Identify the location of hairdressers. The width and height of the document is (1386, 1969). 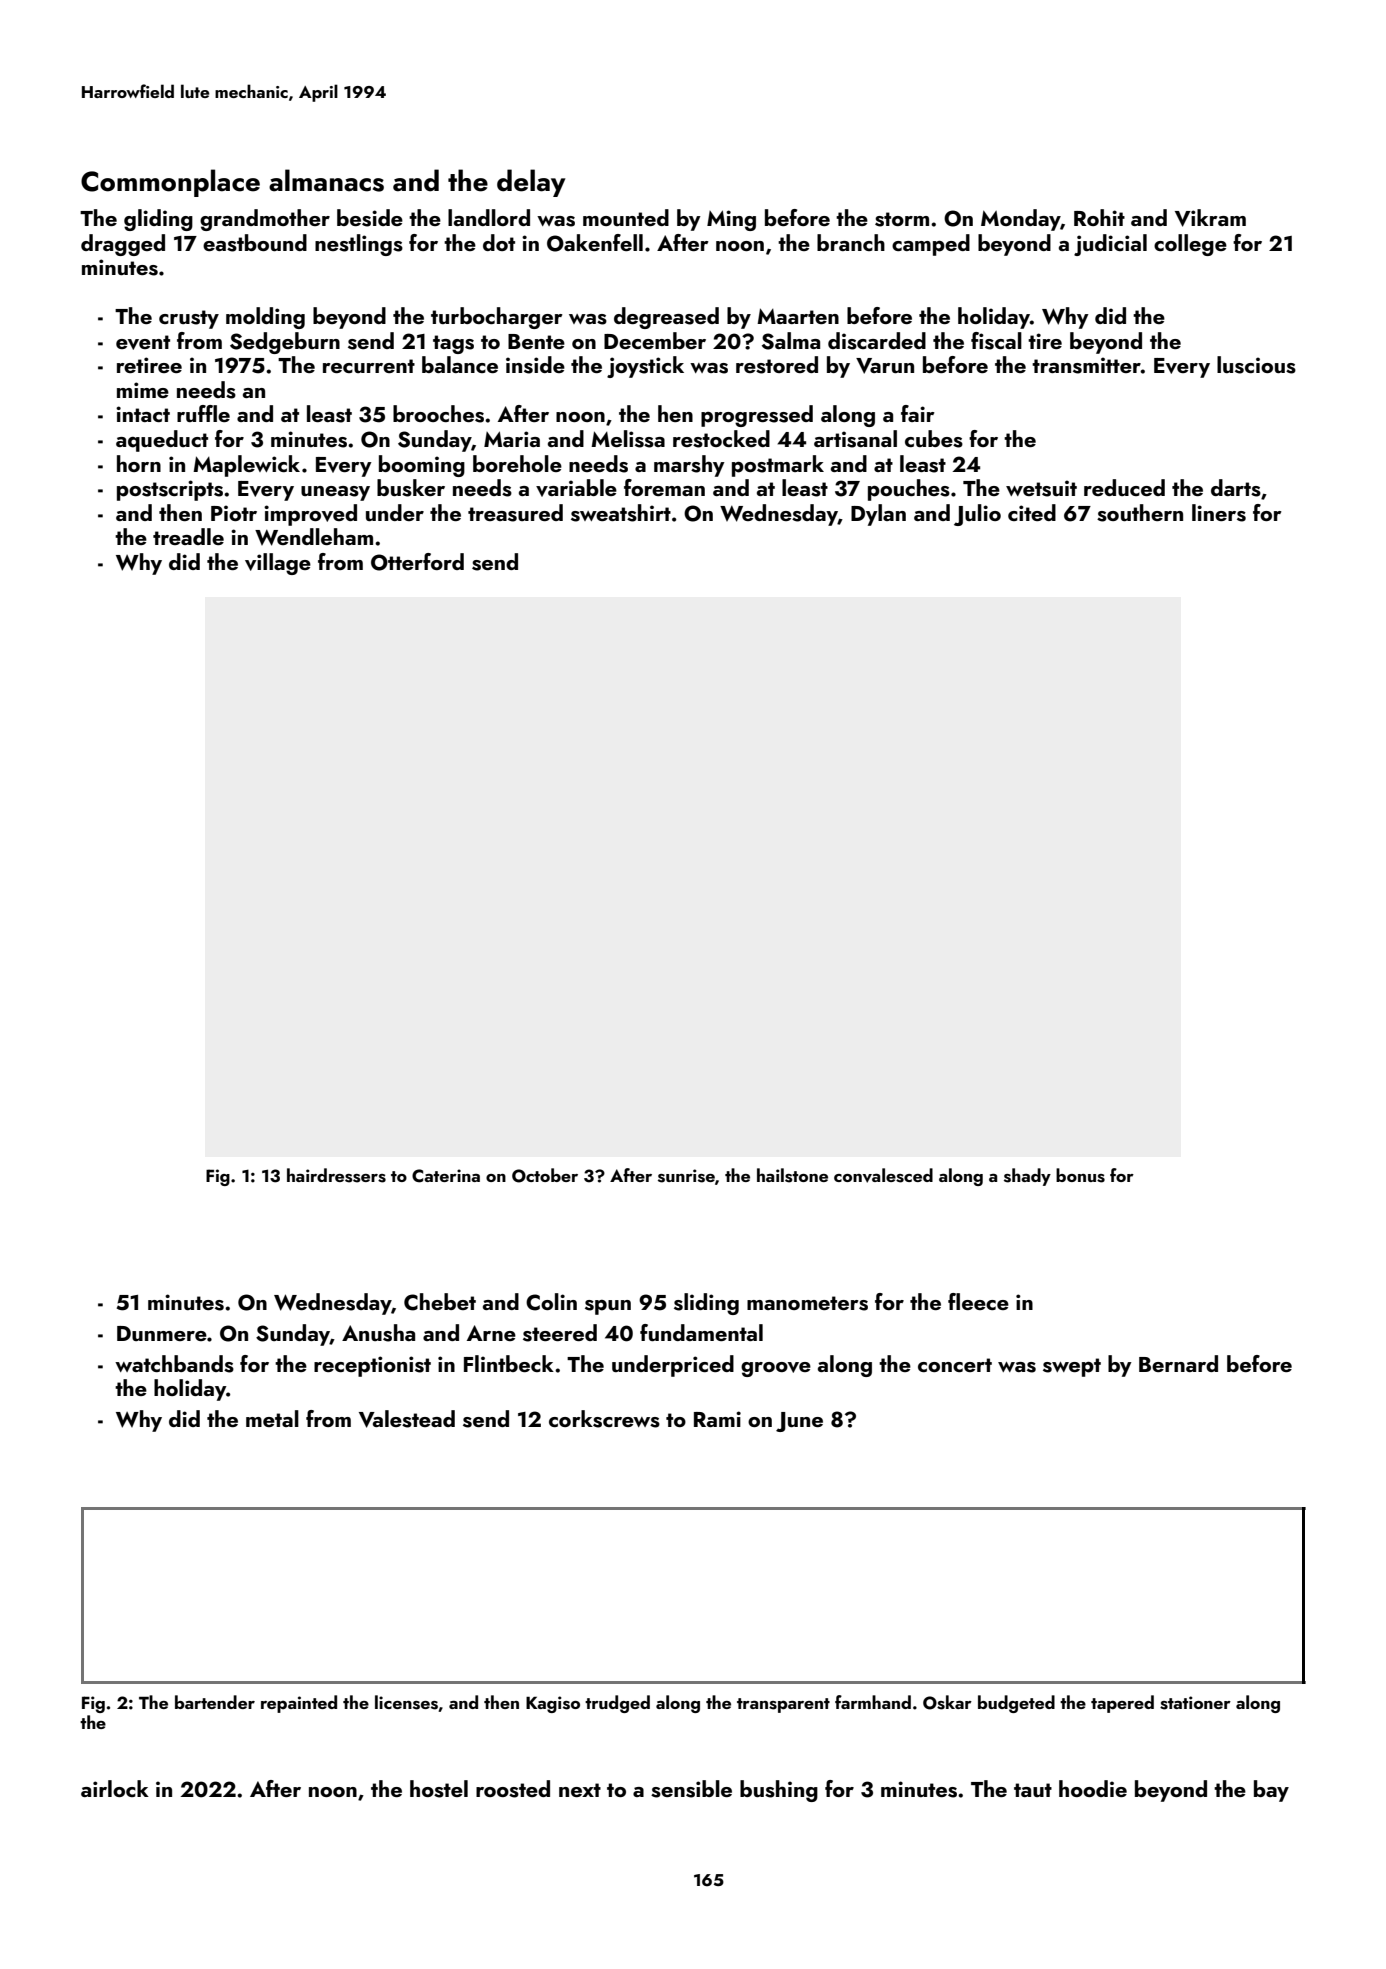
(336, 1175).
